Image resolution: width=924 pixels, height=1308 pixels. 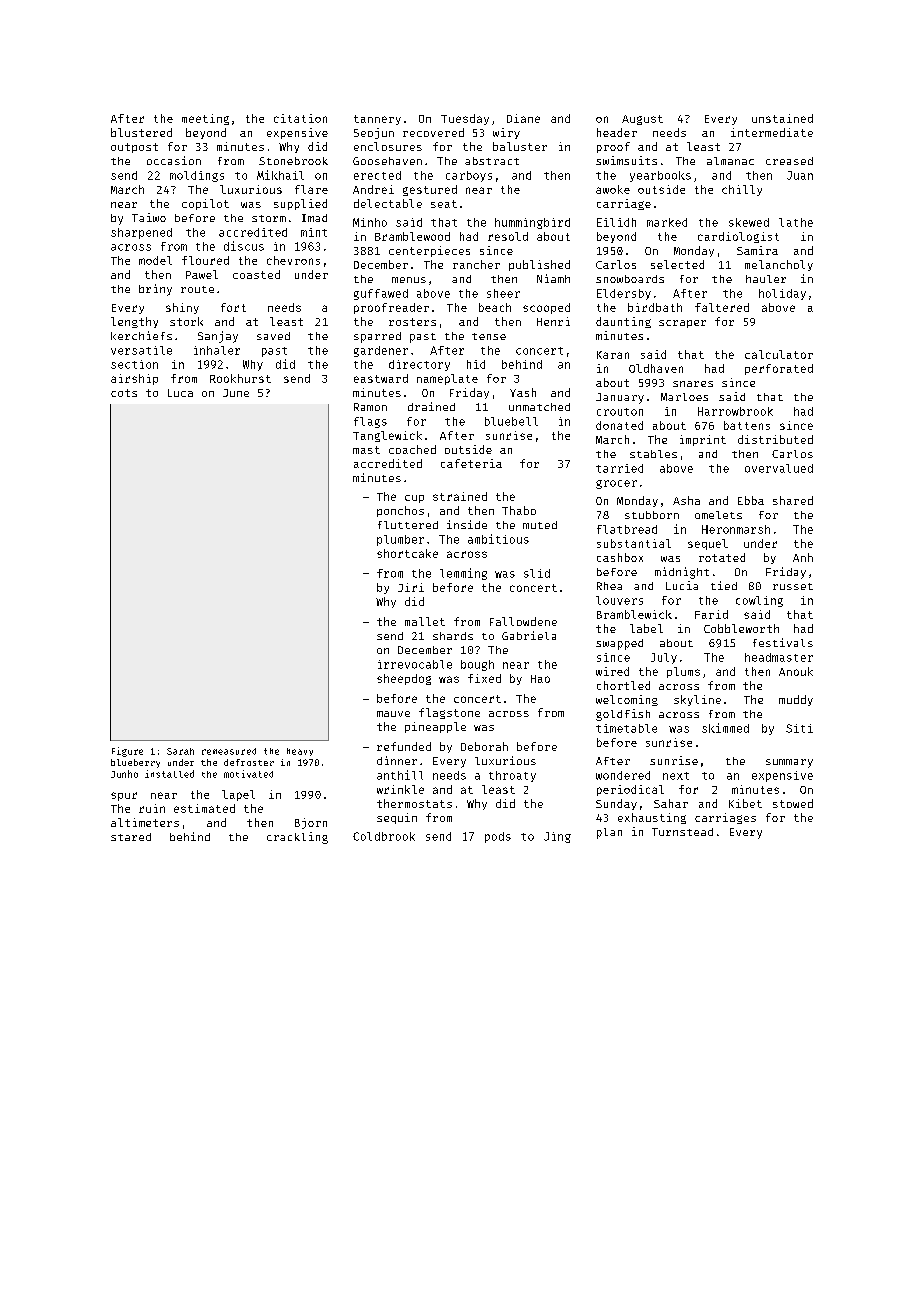 I want to click on seat, so click(x=444, y=204).
